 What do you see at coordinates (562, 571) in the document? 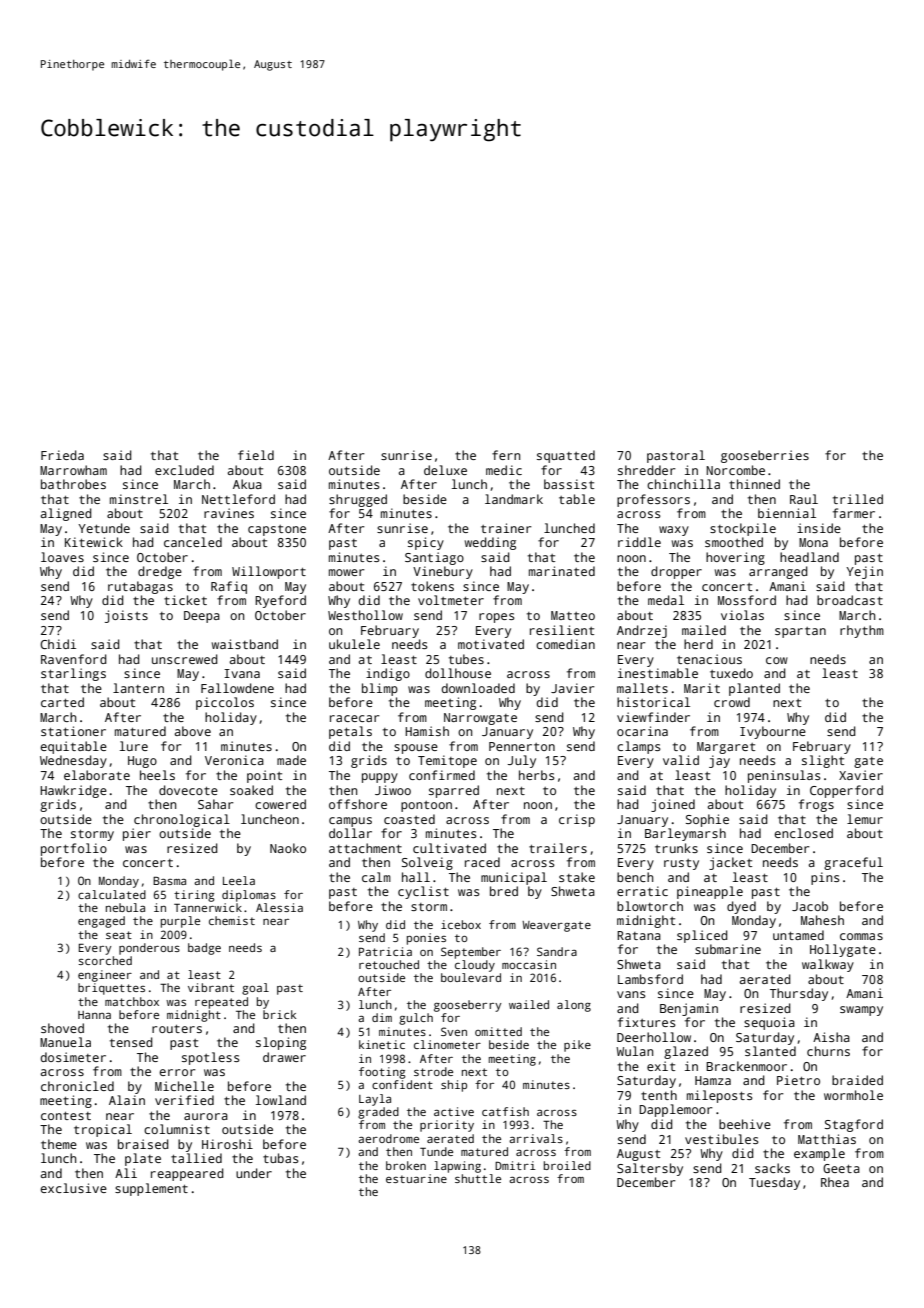
I see `marinated` at bounding box center [562, 571].
